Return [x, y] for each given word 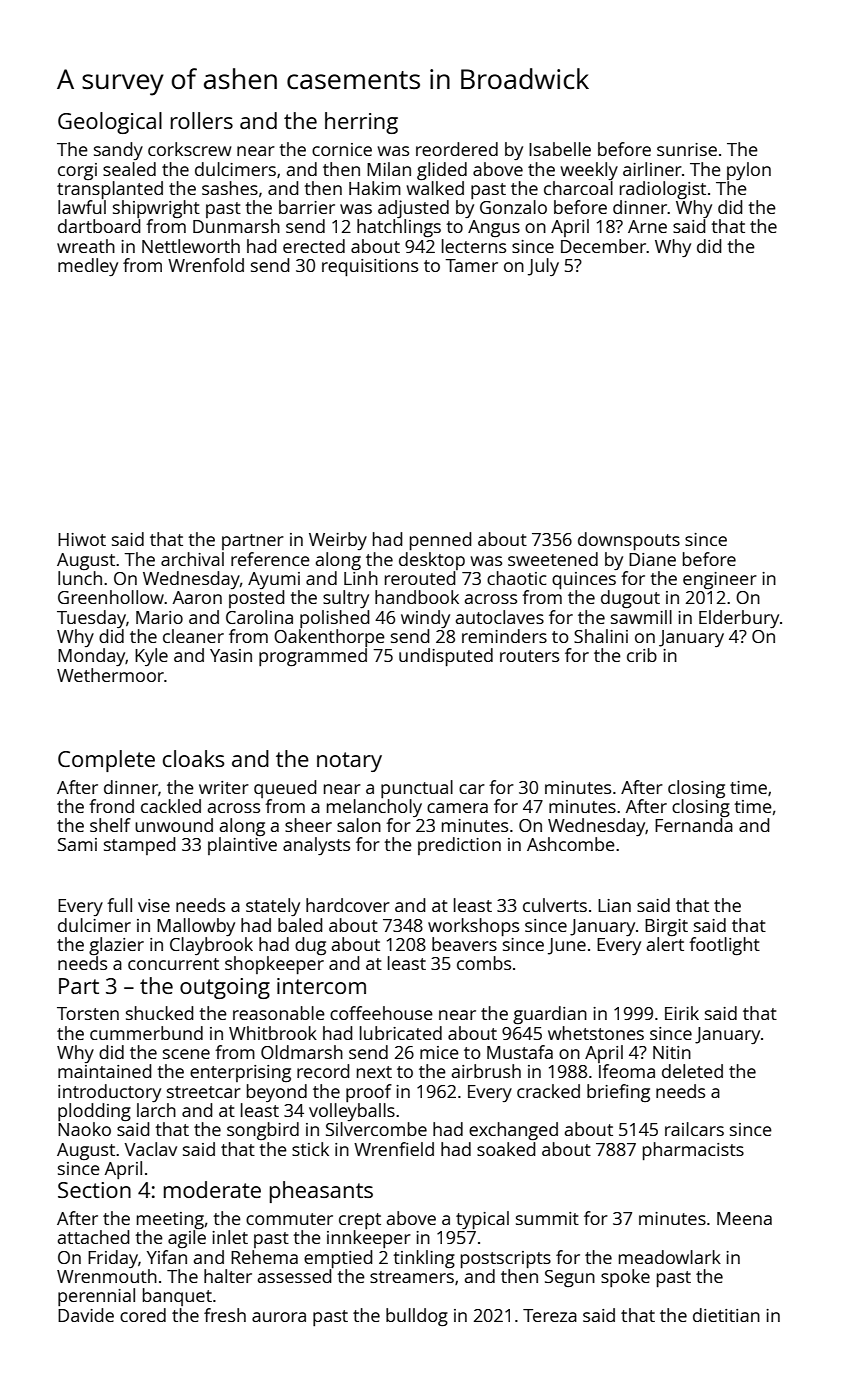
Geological [110, 123]
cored [143, 1315]
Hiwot [82, 539]
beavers [464, 944]
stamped [140, 846]
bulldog [417, 1317]
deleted [692, 1071]
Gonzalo [513, 207]
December [604, 246]
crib [642, 655]
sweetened [553, 559]
